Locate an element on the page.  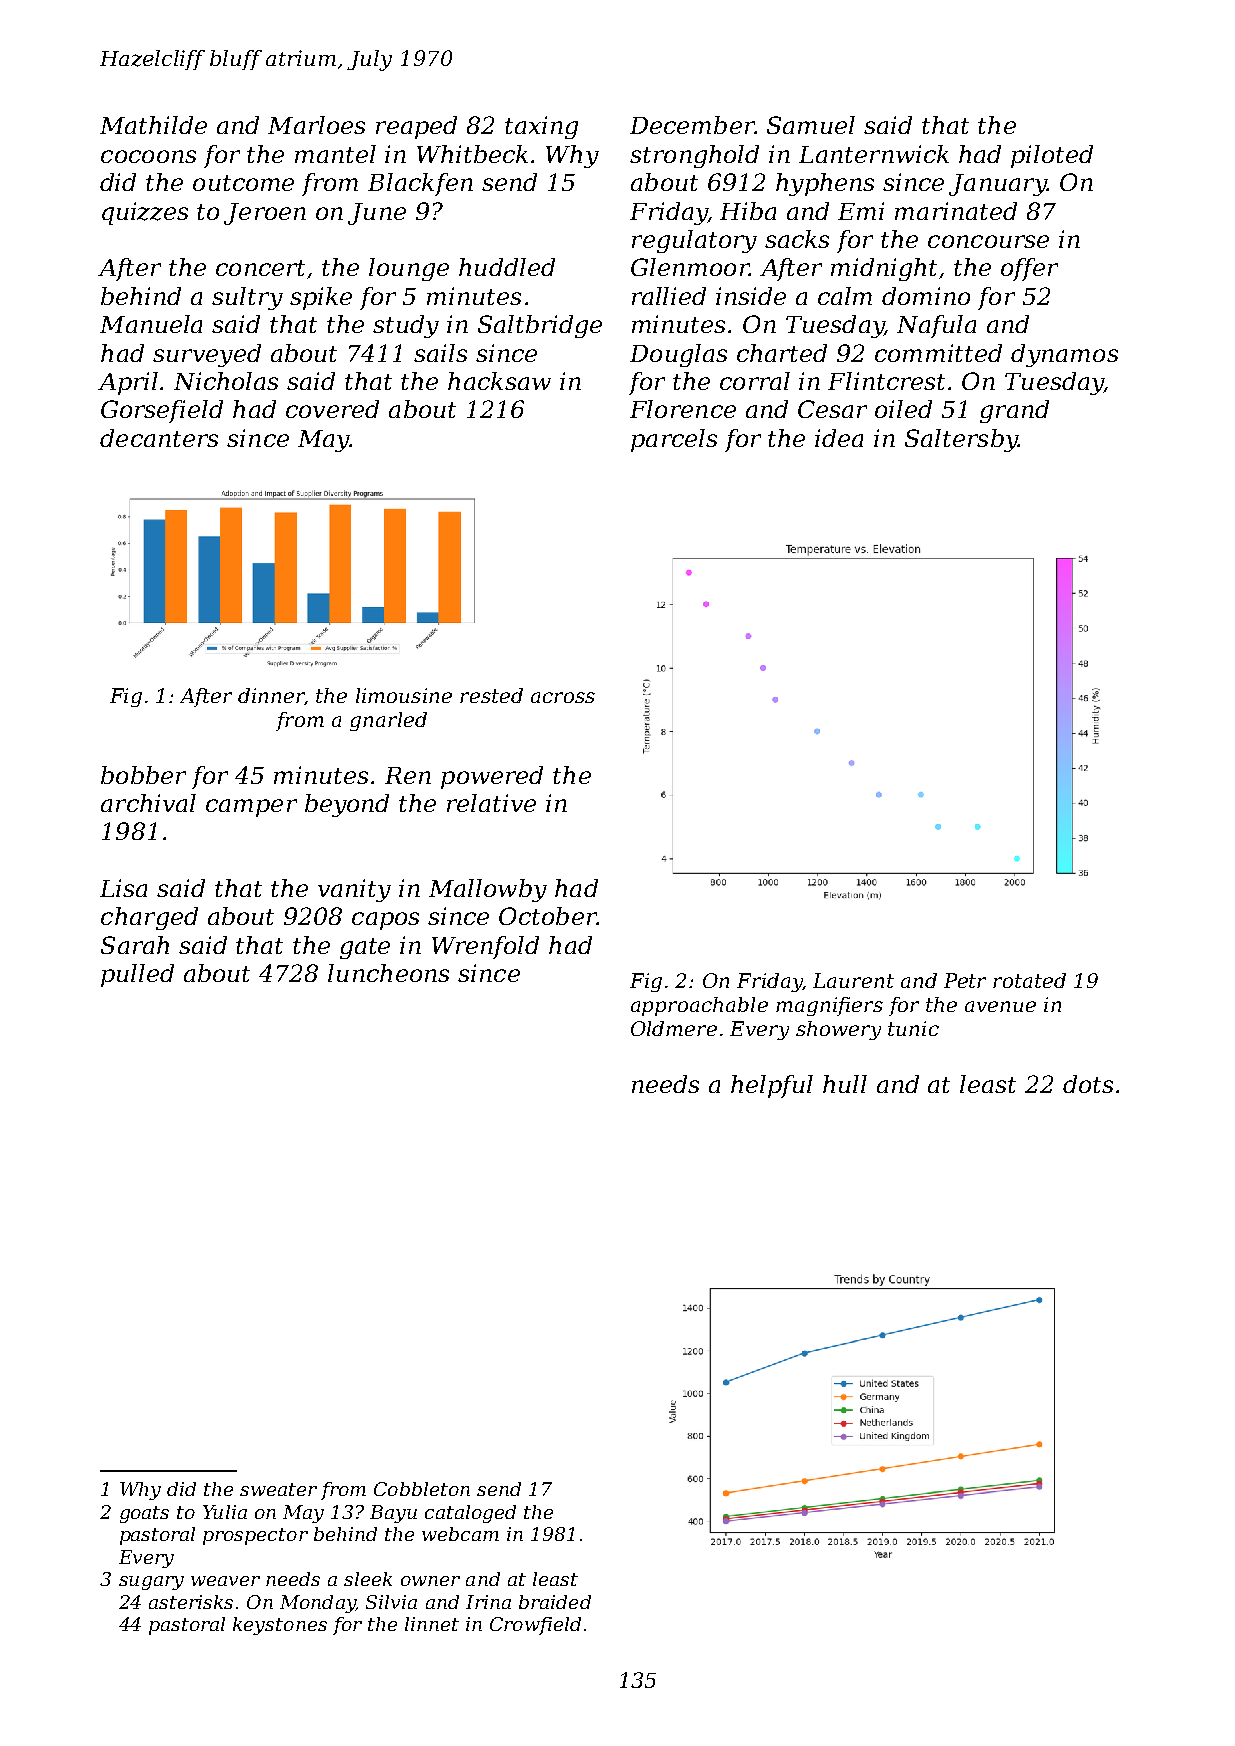
Oldmere is located at coordinates (674, 1028).
